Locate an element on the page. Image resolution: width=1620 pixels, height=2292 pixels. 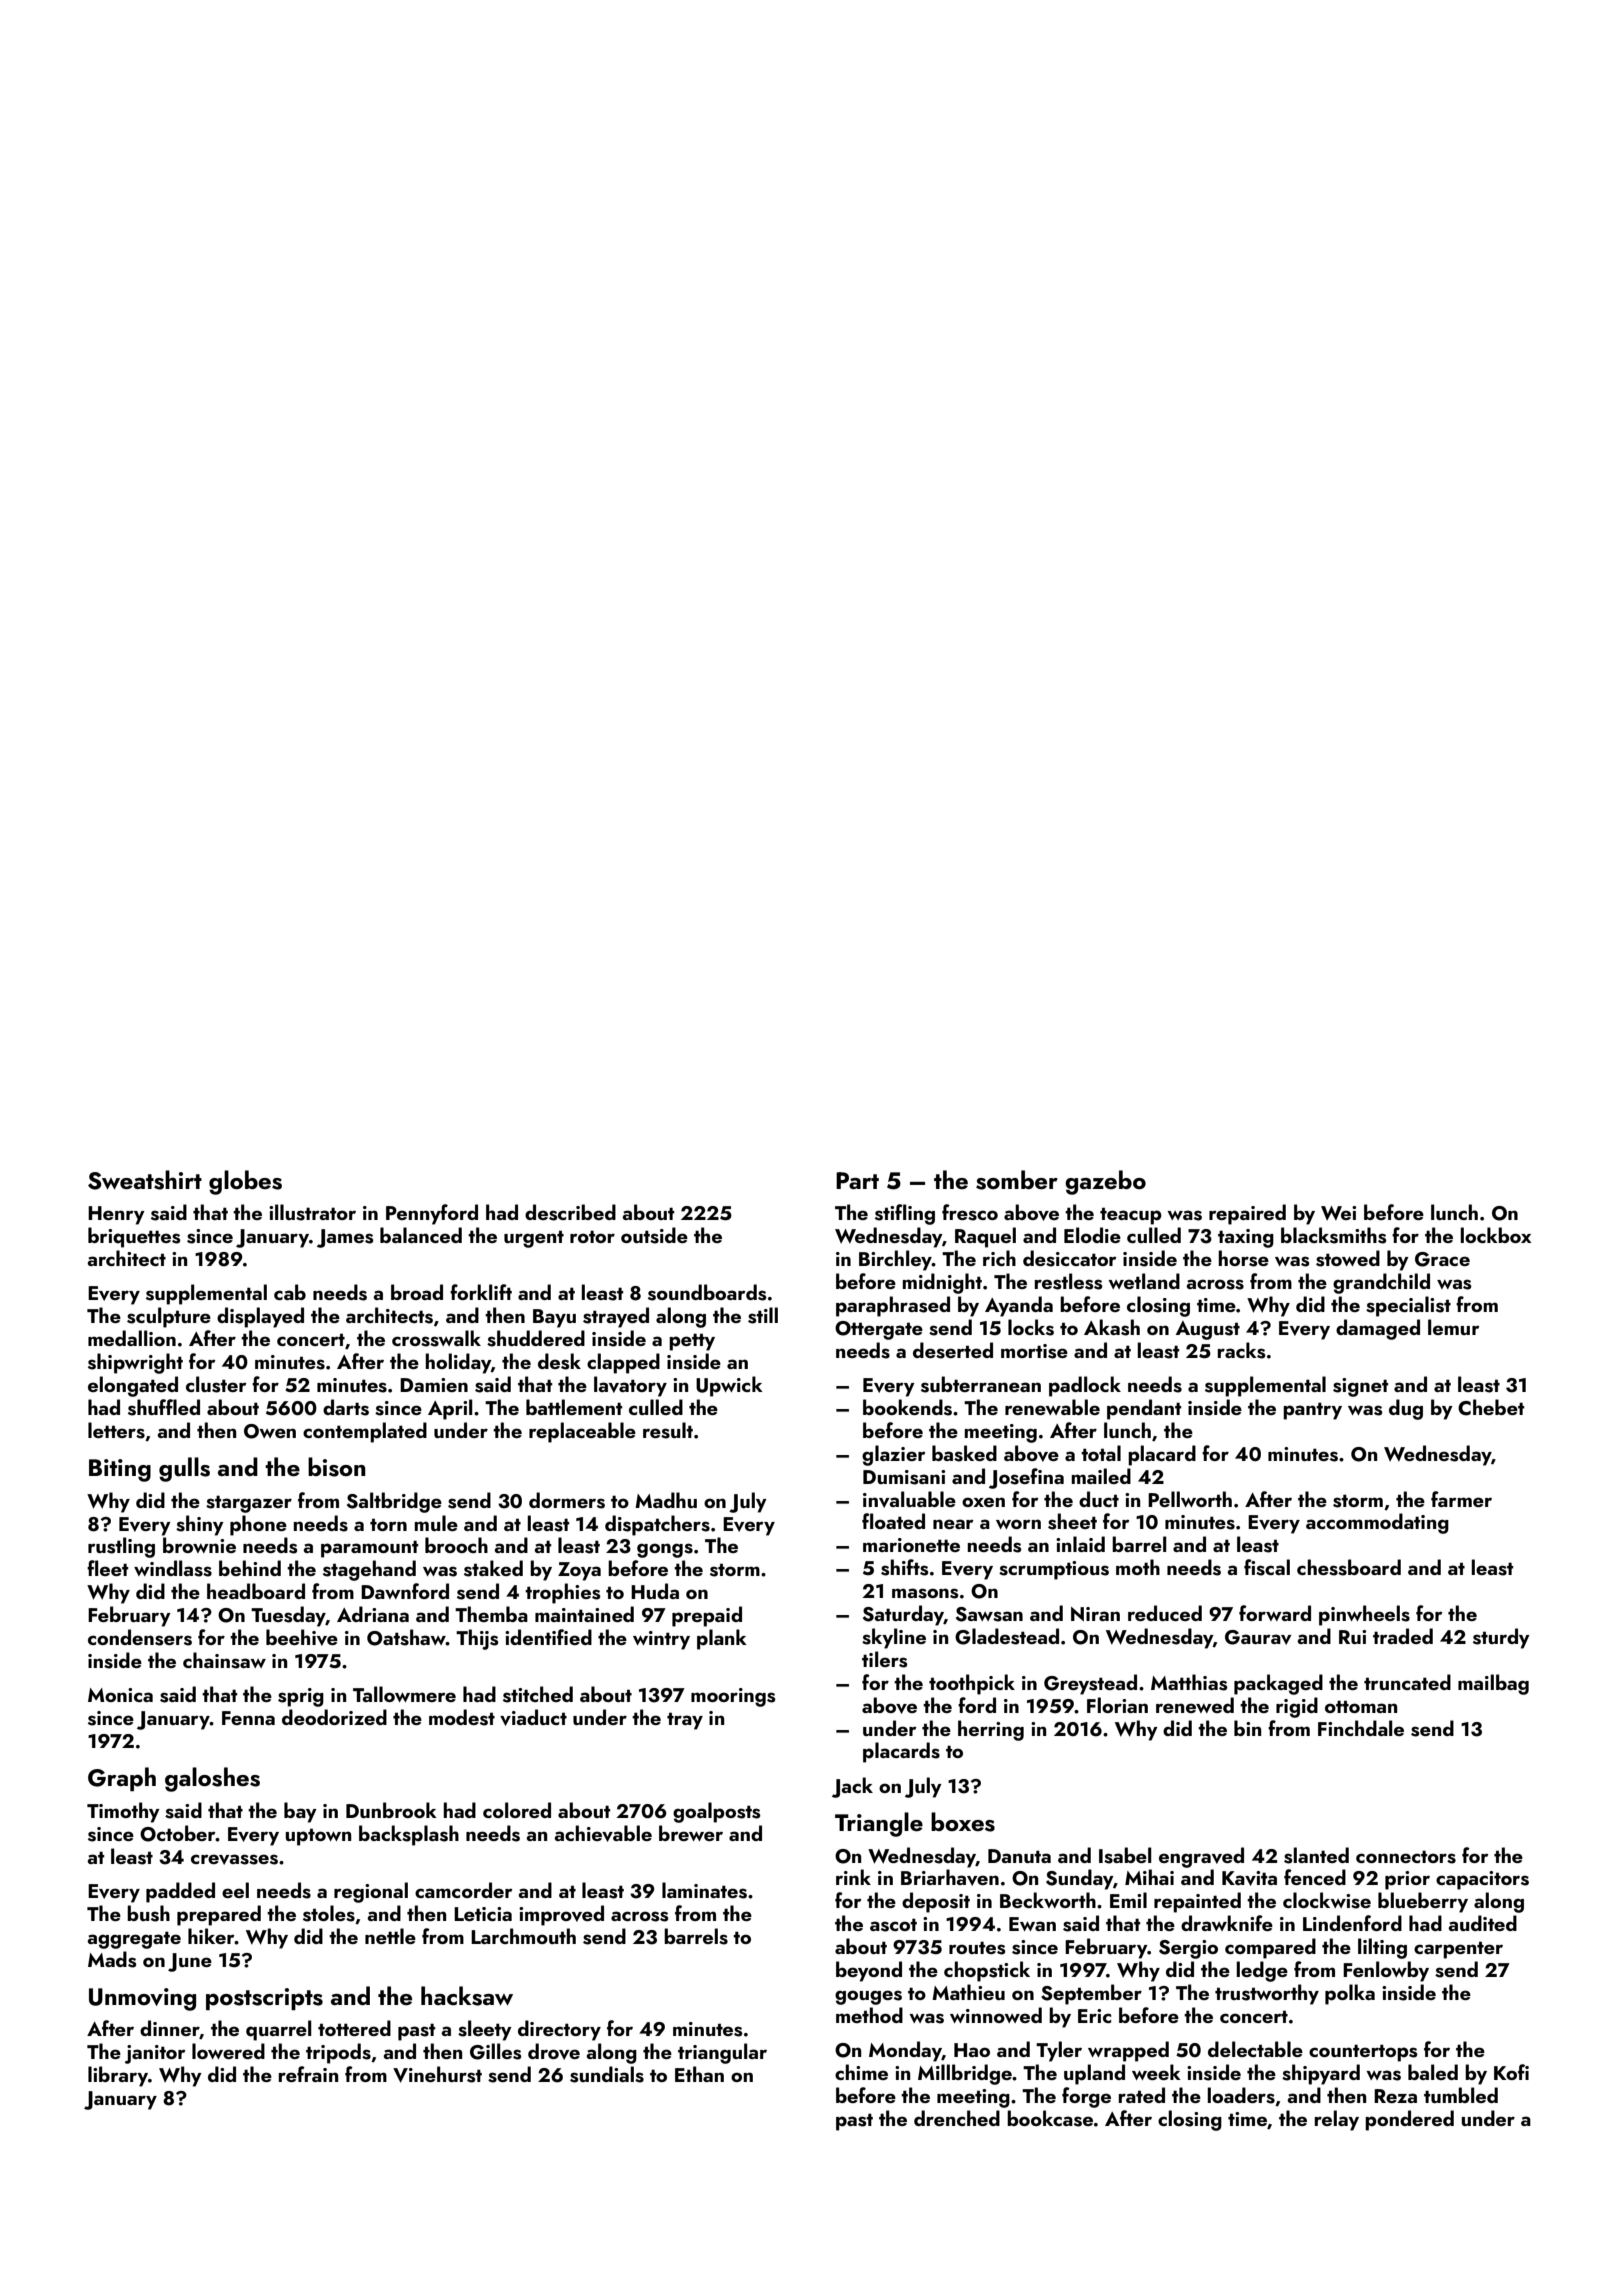
Mads is located at coordinates (112, 1959).
